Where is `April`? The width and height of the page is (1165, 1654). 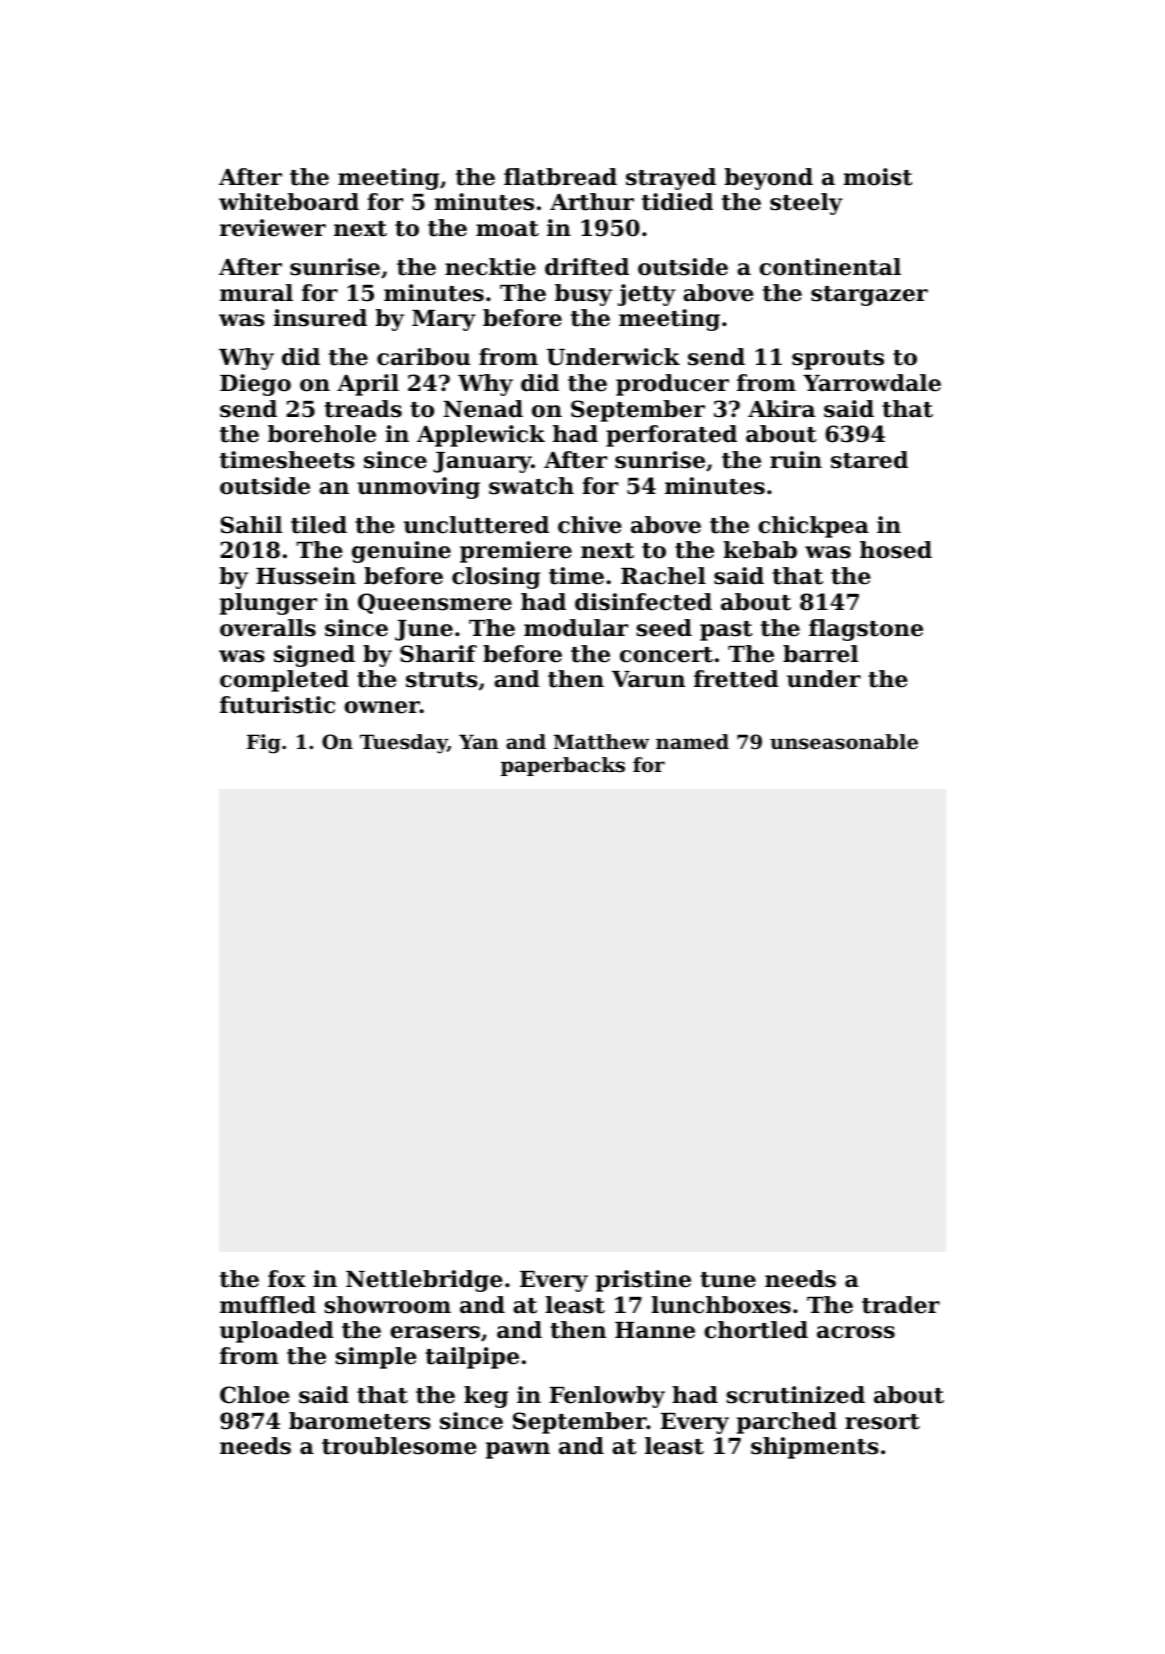
April is located at coordinates (368, 385).
